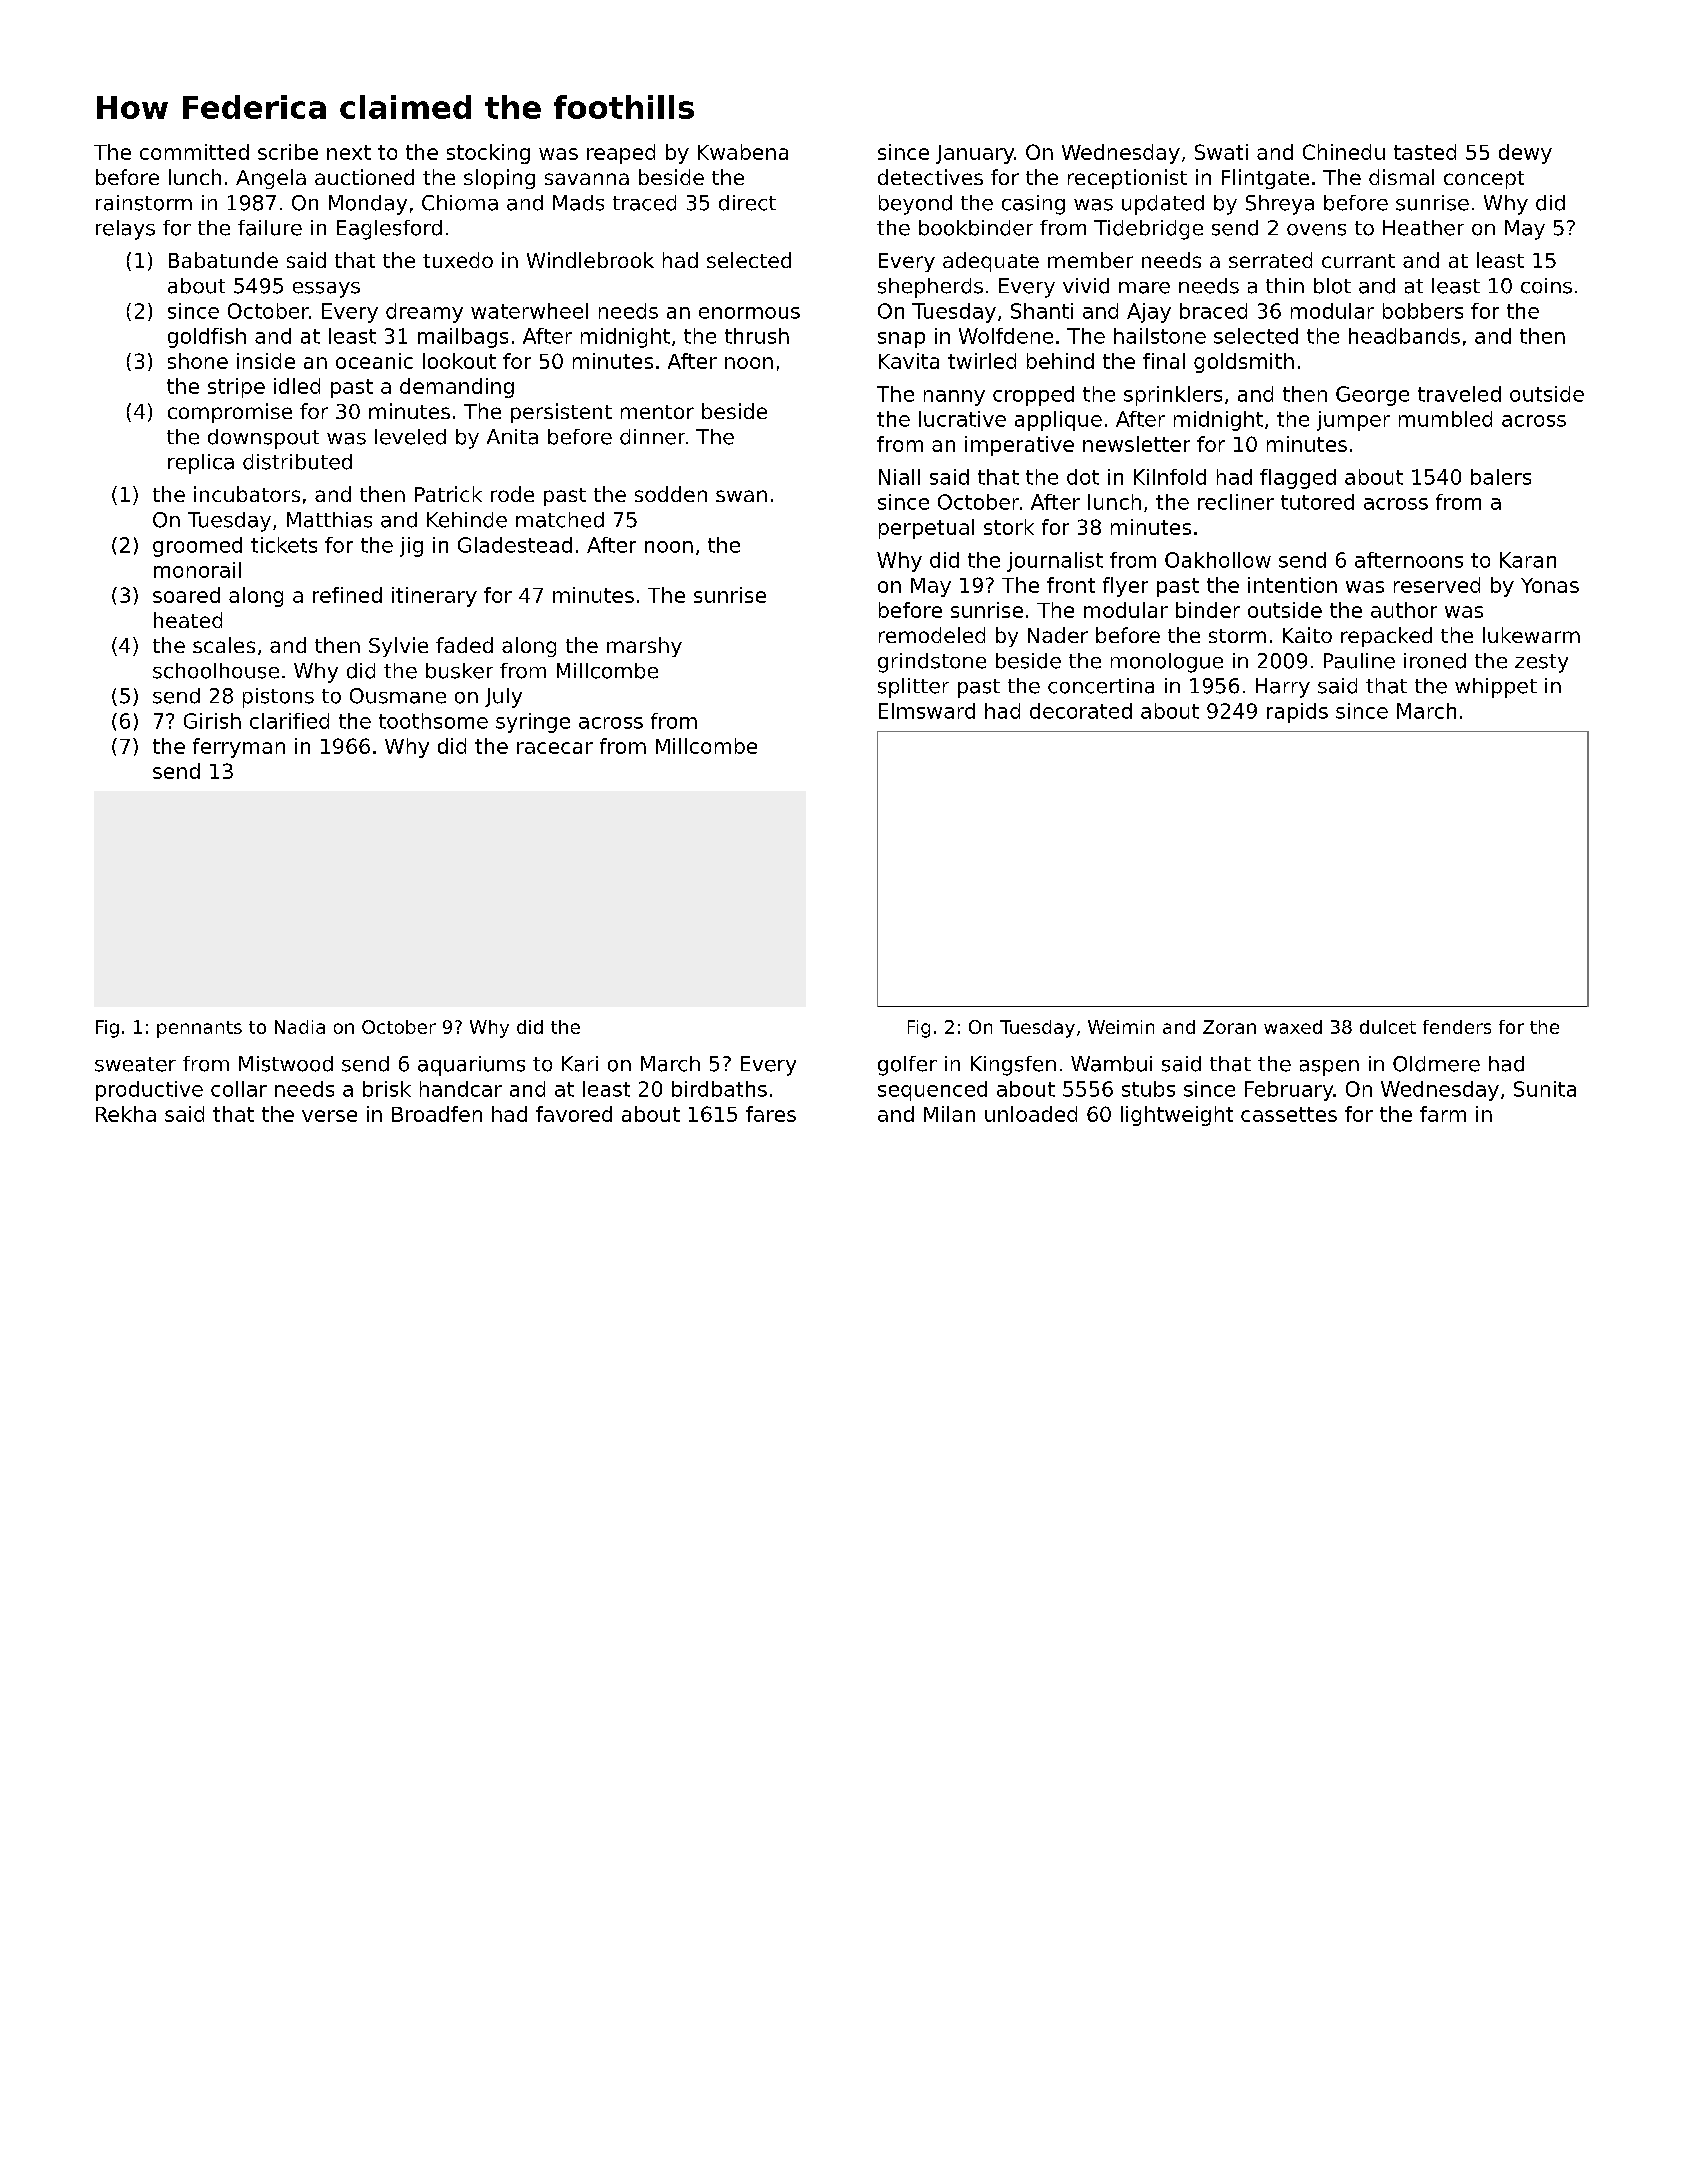 The image size is (1683, 2178). I want to click on verse, so click(329, 1116).
